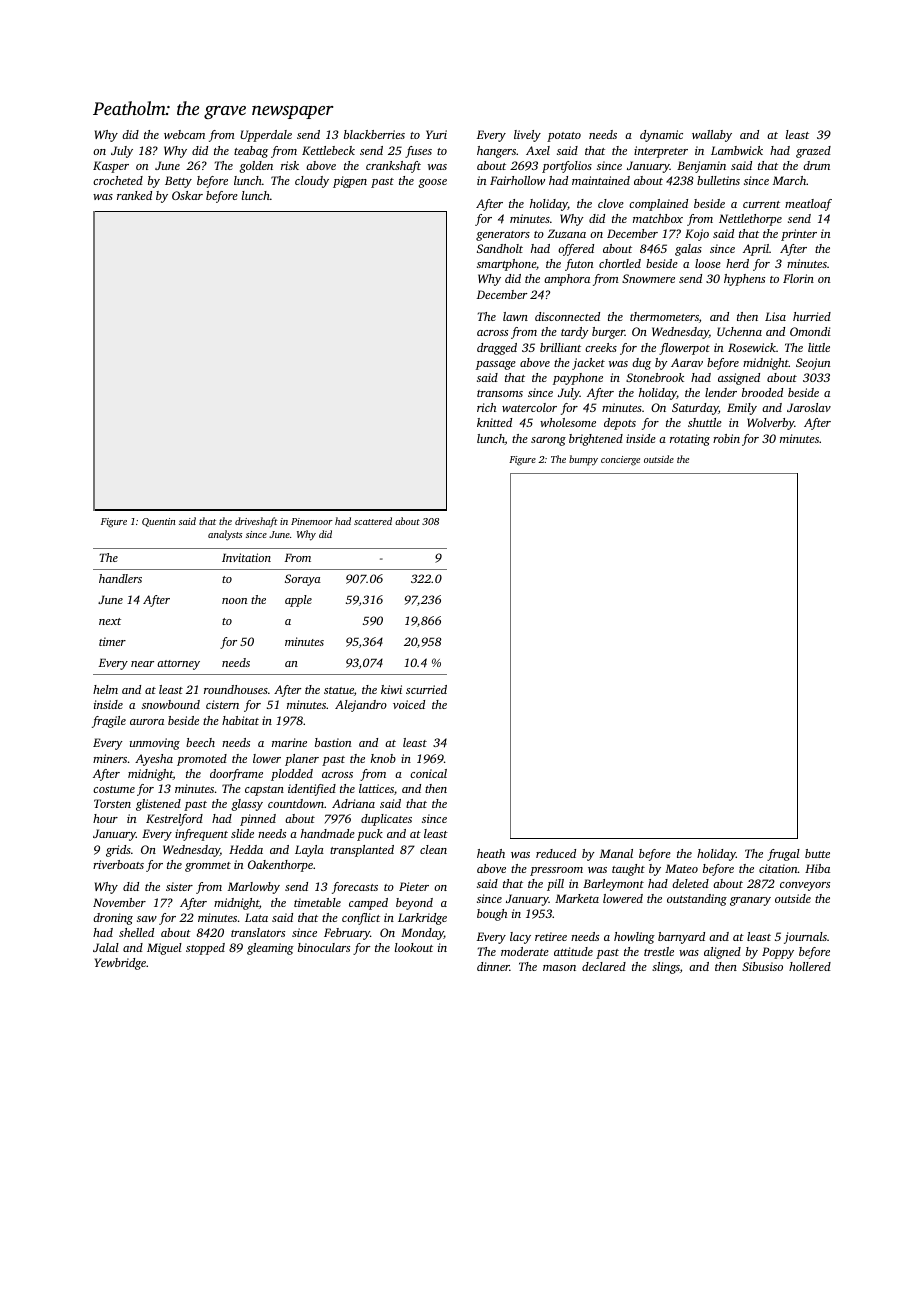 The image size is (924, 1308). Describe the element at coordinates (492, 915) in the image. I see `bough` at that location.
